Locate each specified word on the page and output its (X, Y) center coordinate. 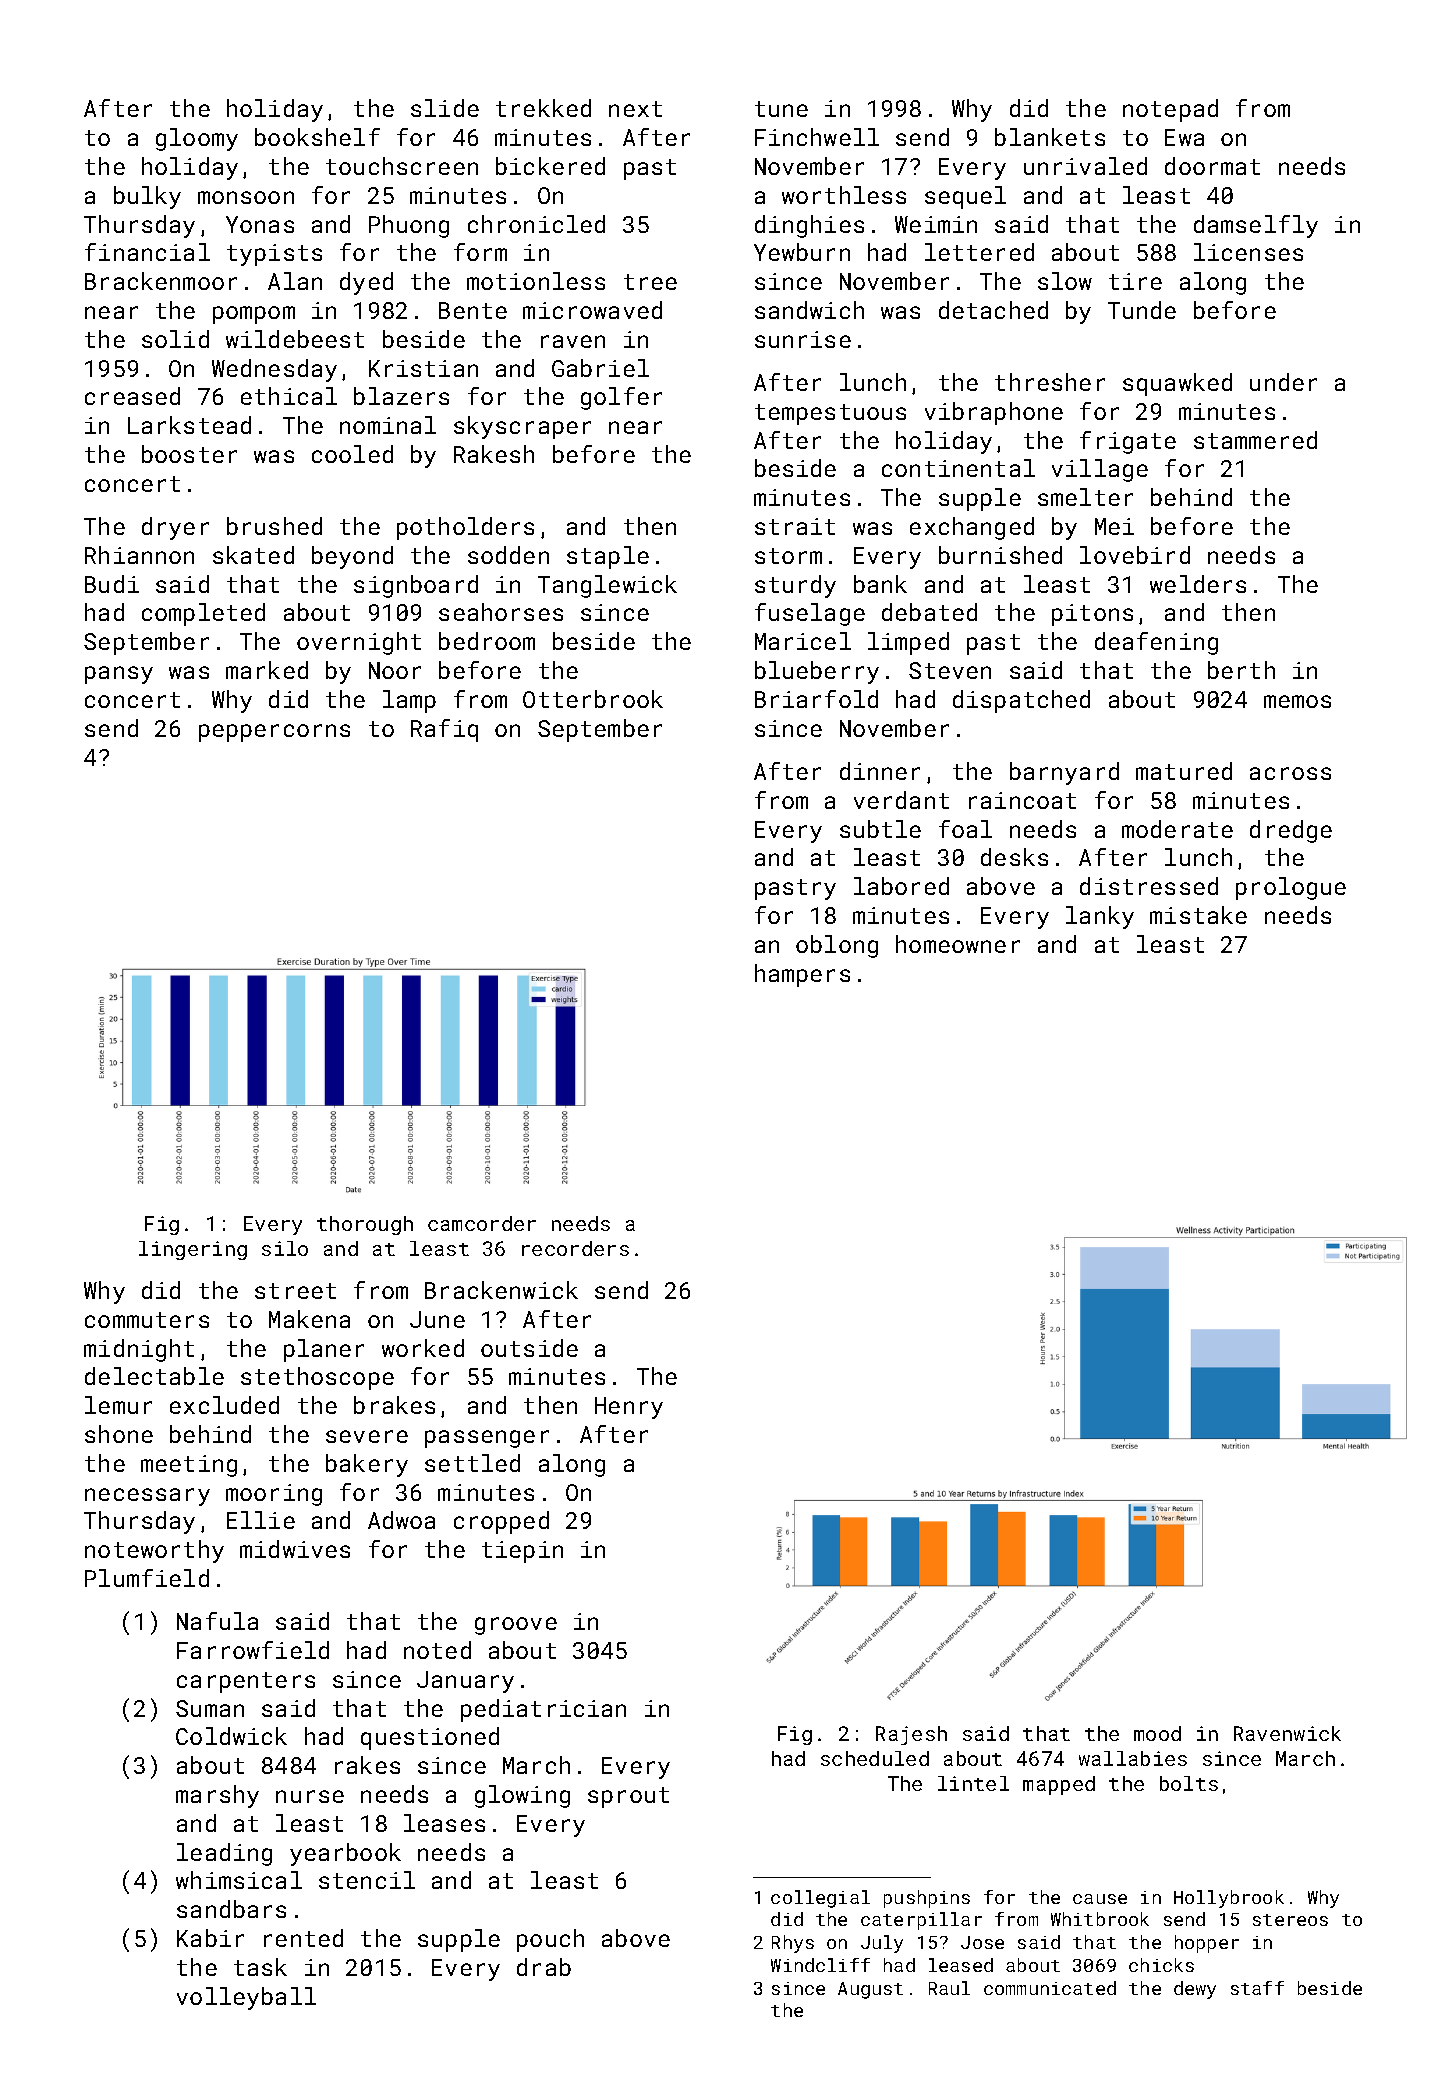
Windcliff (820, 1965)
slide (445, 108)
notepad (1170, 110)
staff (1257, 1988)
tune (781, 109)
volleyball (246, 1998)
